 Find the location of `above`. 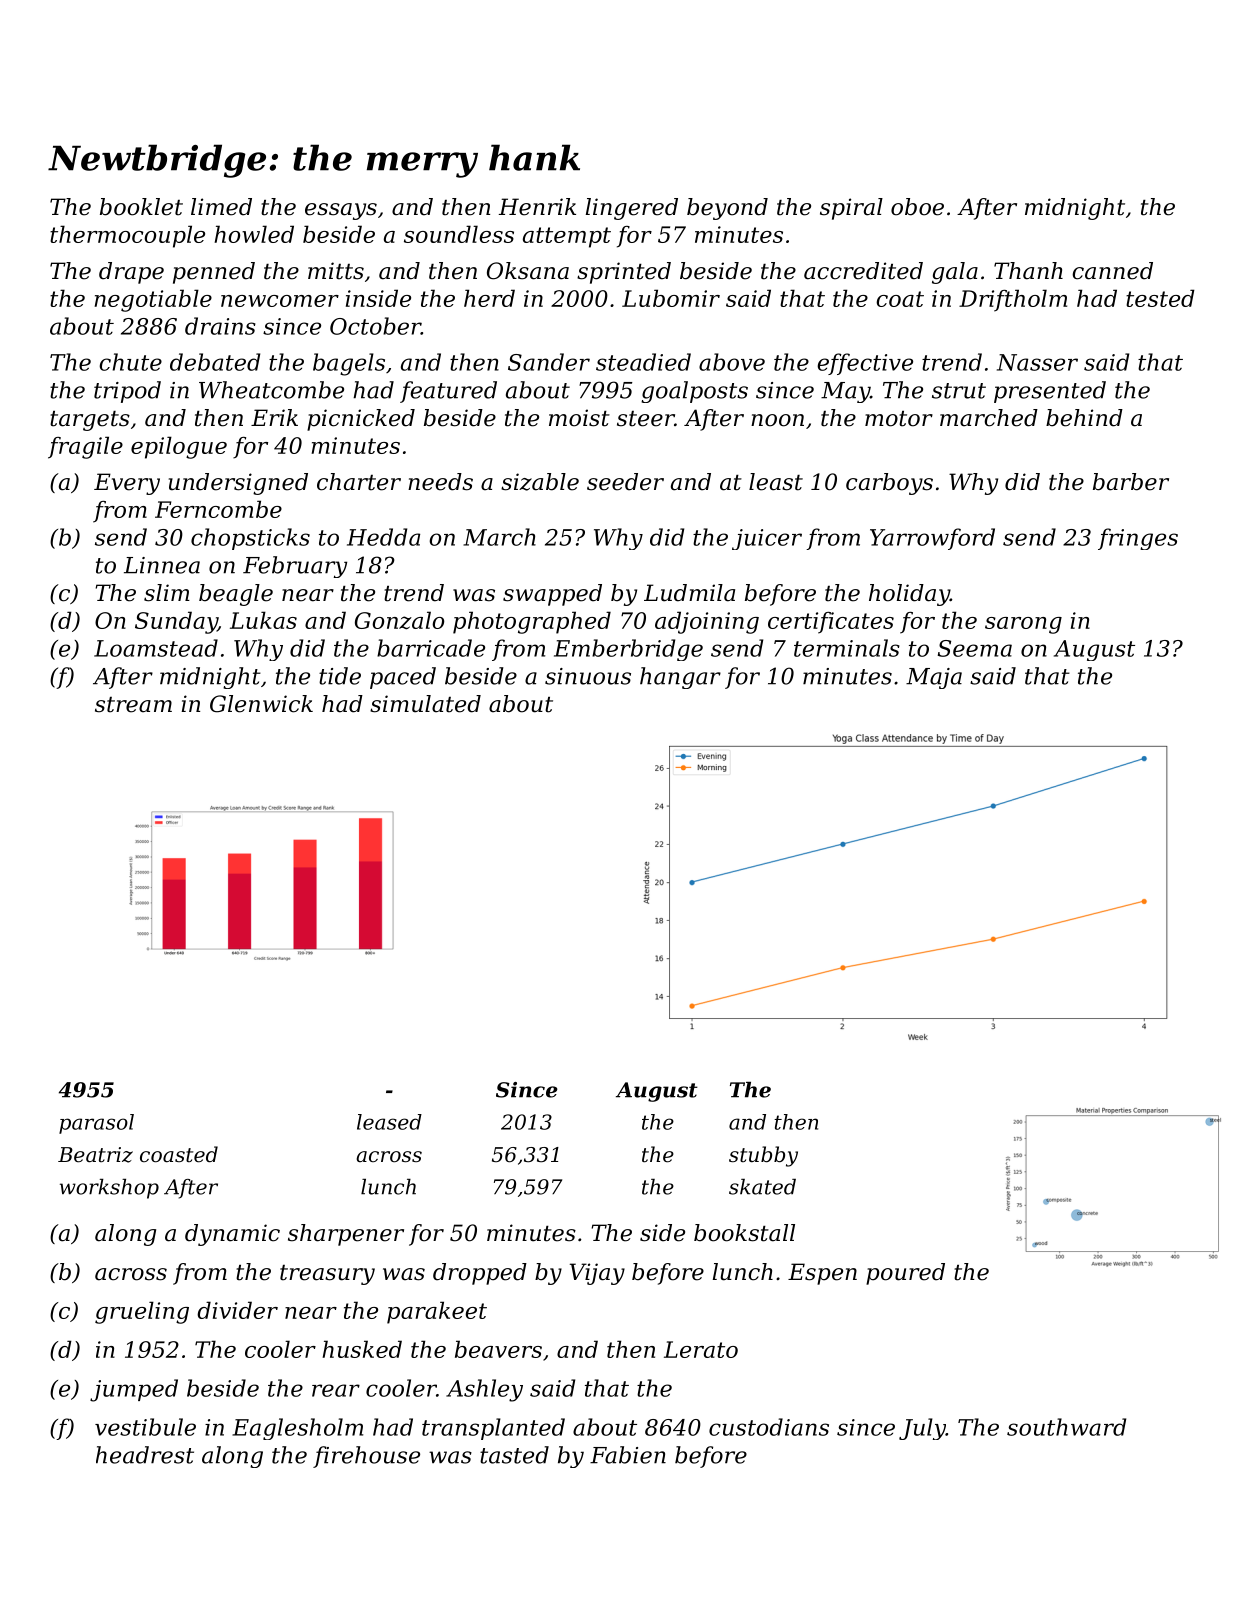

above is located at coordinates (732, 362).
